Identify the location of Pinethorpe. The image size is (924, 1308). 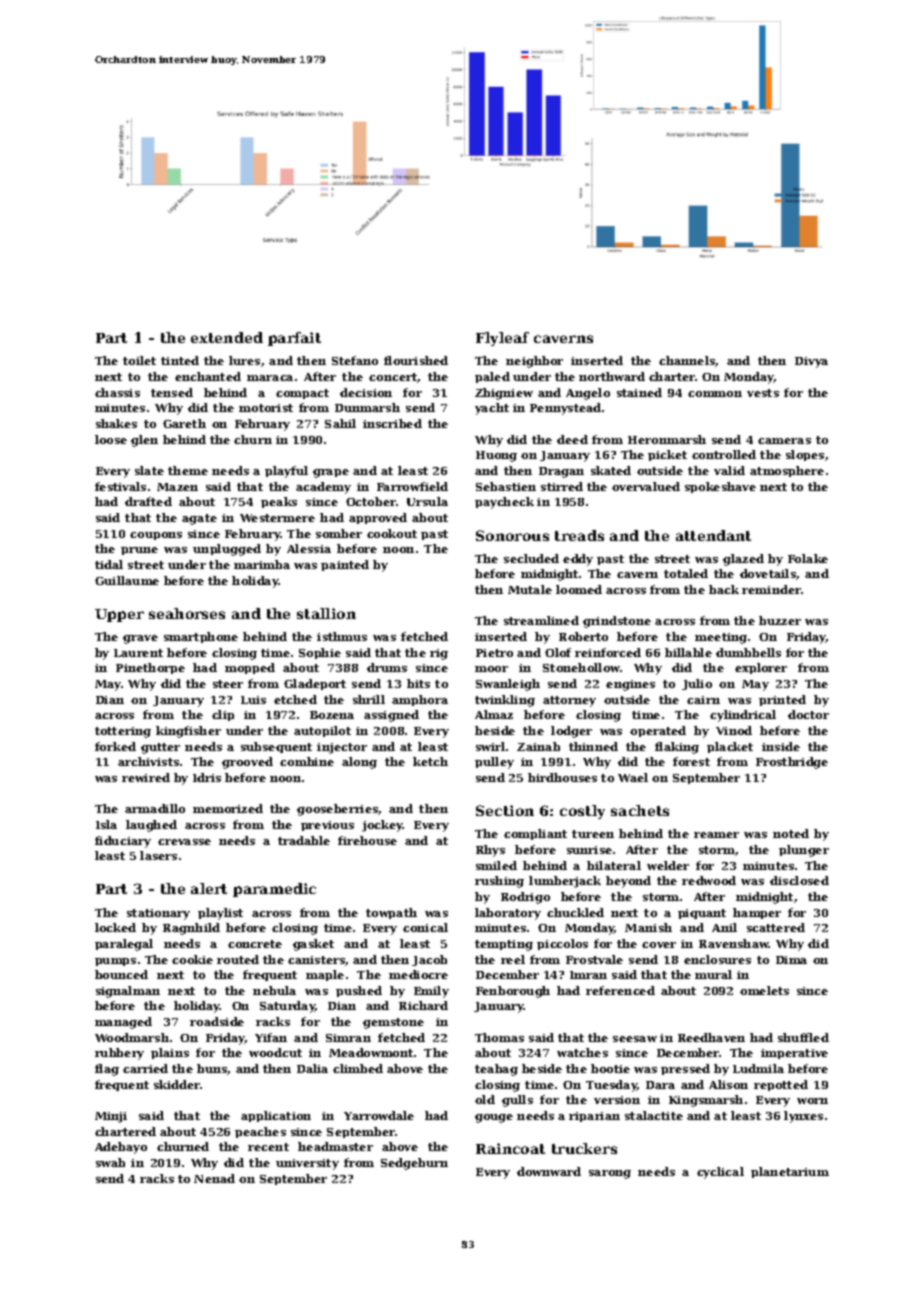
(150, 668).
